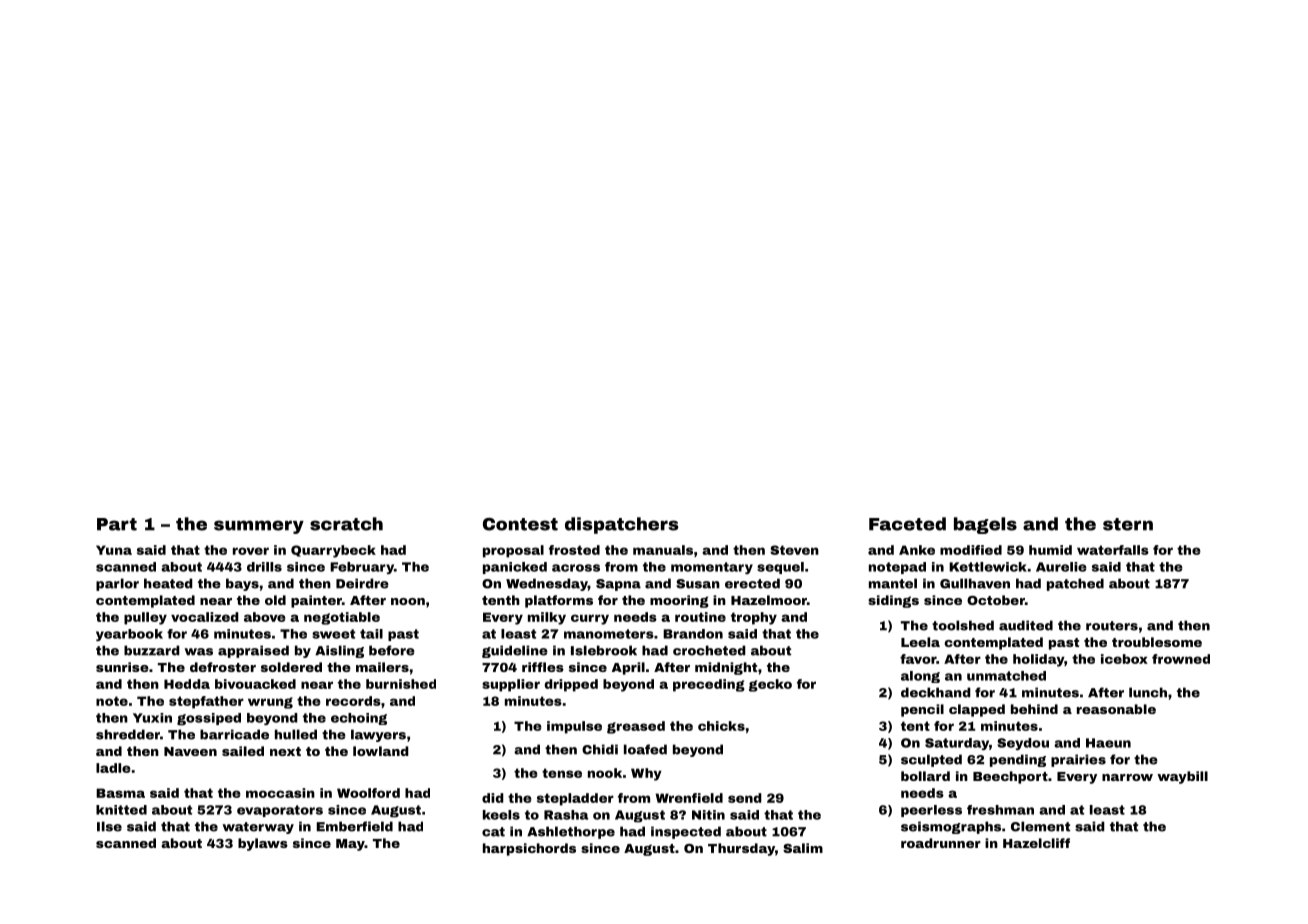  Describe the element at coordinates (1006, 676) in the image. I see `unmatched` at that location.
